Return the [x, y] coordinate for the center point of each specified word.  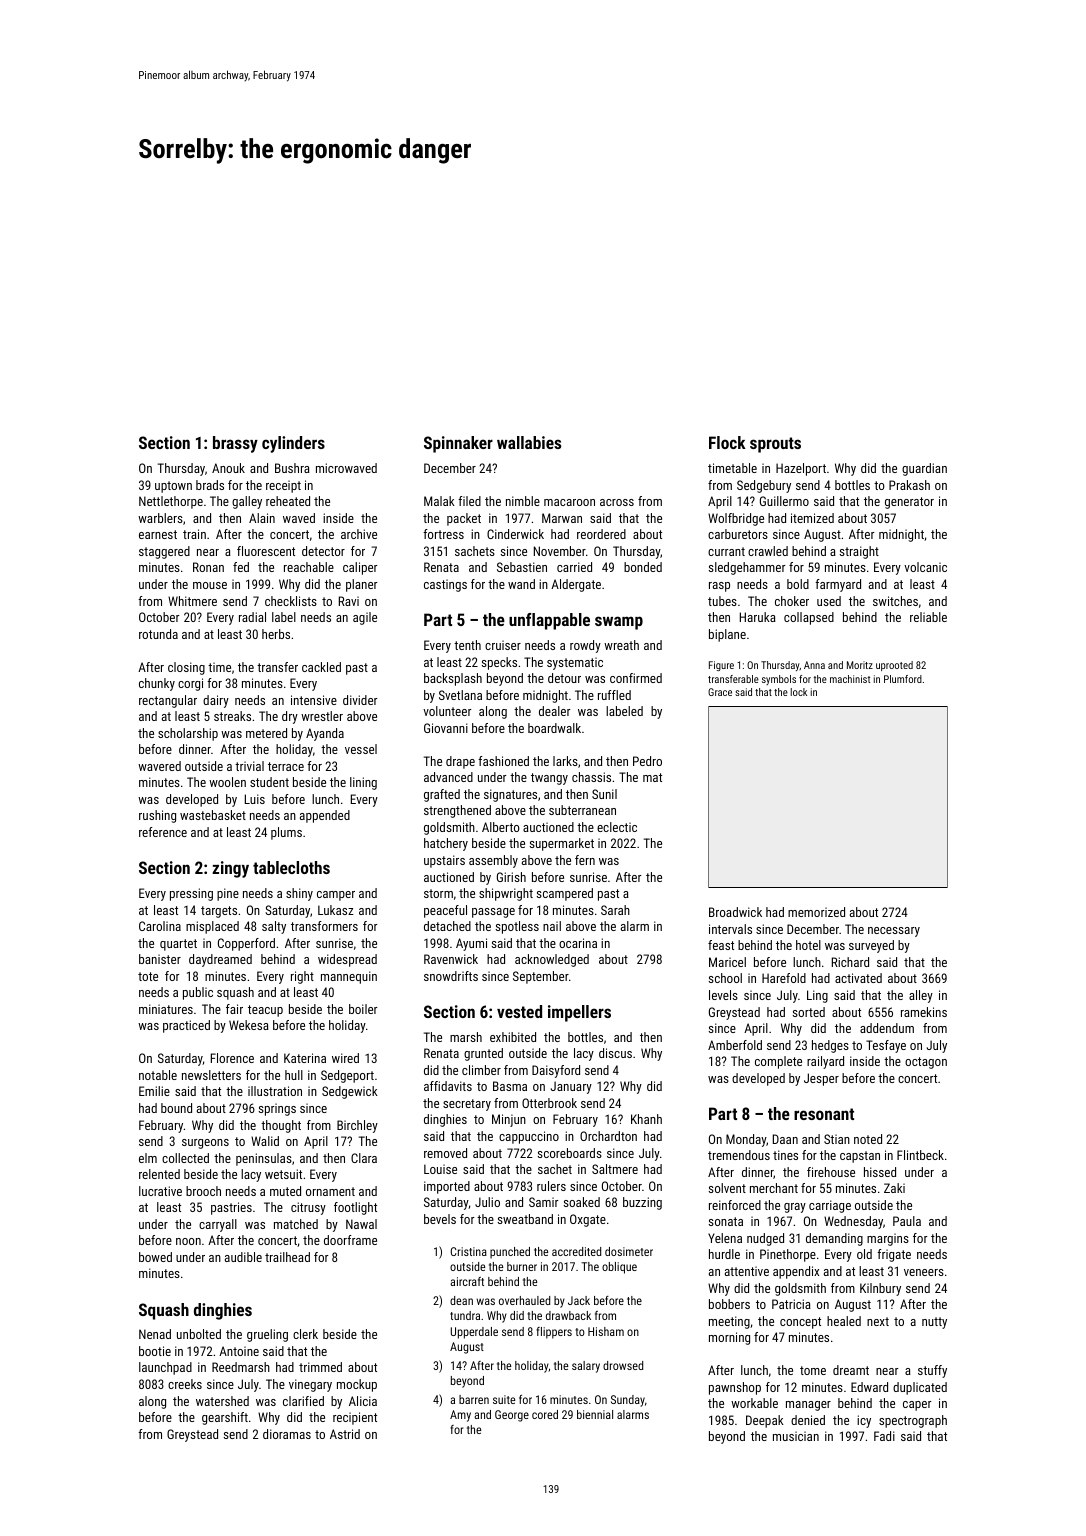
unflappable [549, 621]
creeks [185, 1384]
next [878, 1321]
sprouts [775, 445]
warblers [160, 518]
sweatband [525, 1219]
